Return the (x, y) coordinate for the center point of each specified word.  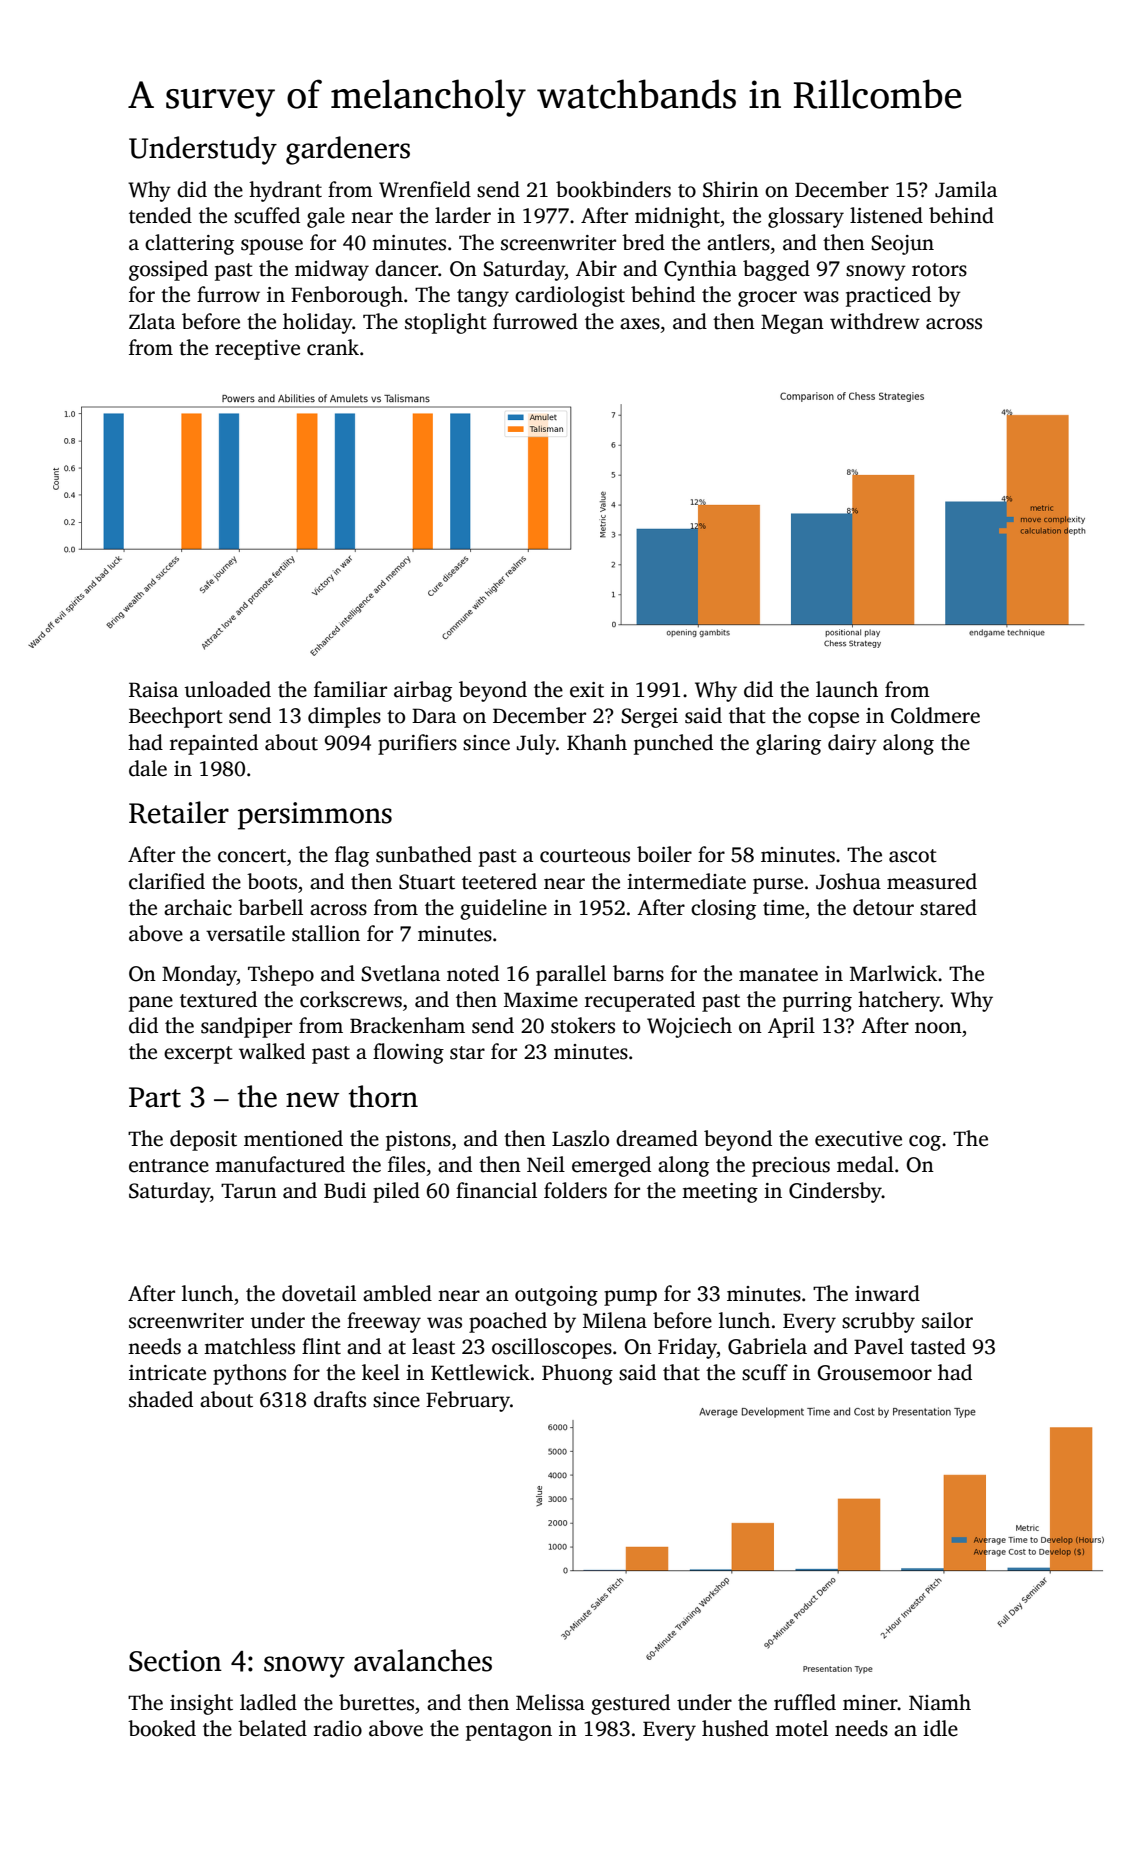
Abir (596, 268)
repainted (214, 744)
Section (175, 1661)
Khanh (597, 742)
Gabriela (767, 1346)
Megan (792, 324)
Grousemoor (874, 1373)
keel (381, 1372)
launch (847, 689)
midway (332, 270)
